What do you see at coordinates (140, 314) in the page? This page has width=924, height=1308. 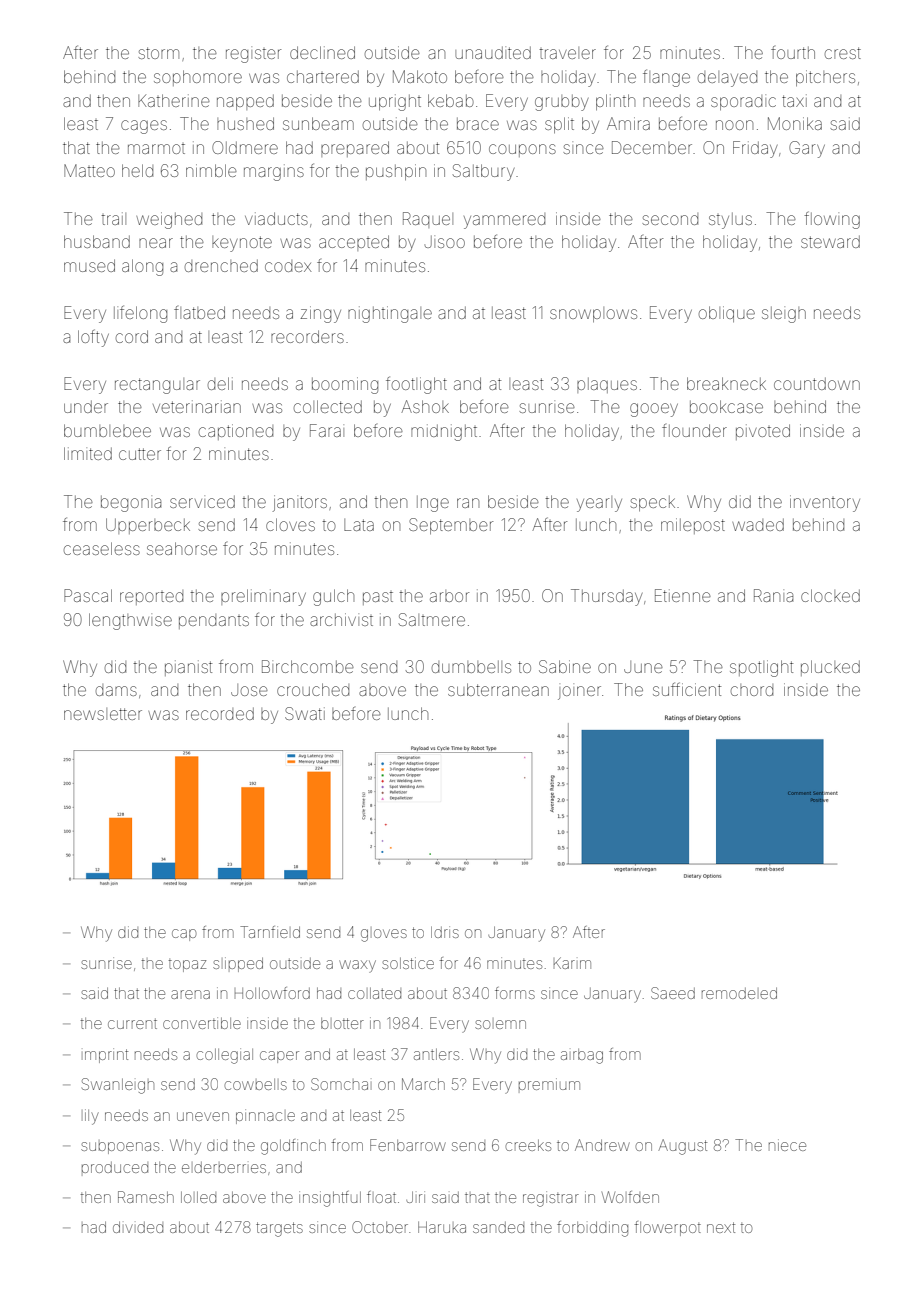 I see `lifelong` at bounding box center [140, 314].
